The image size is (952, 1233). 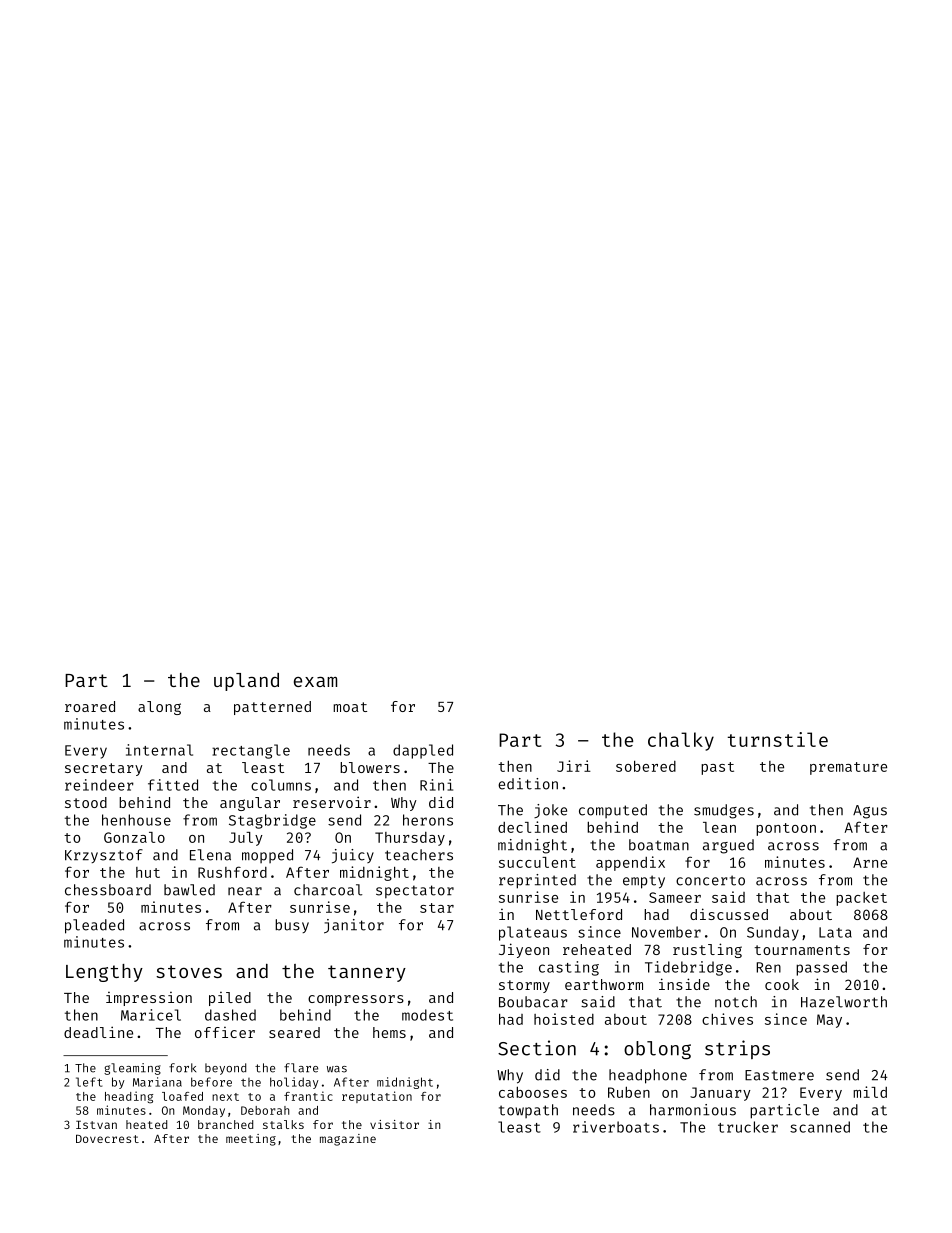 What do you see at coordinates (437, 908) in the screenshot?
I see `star` at bounding box center [437, 908].
